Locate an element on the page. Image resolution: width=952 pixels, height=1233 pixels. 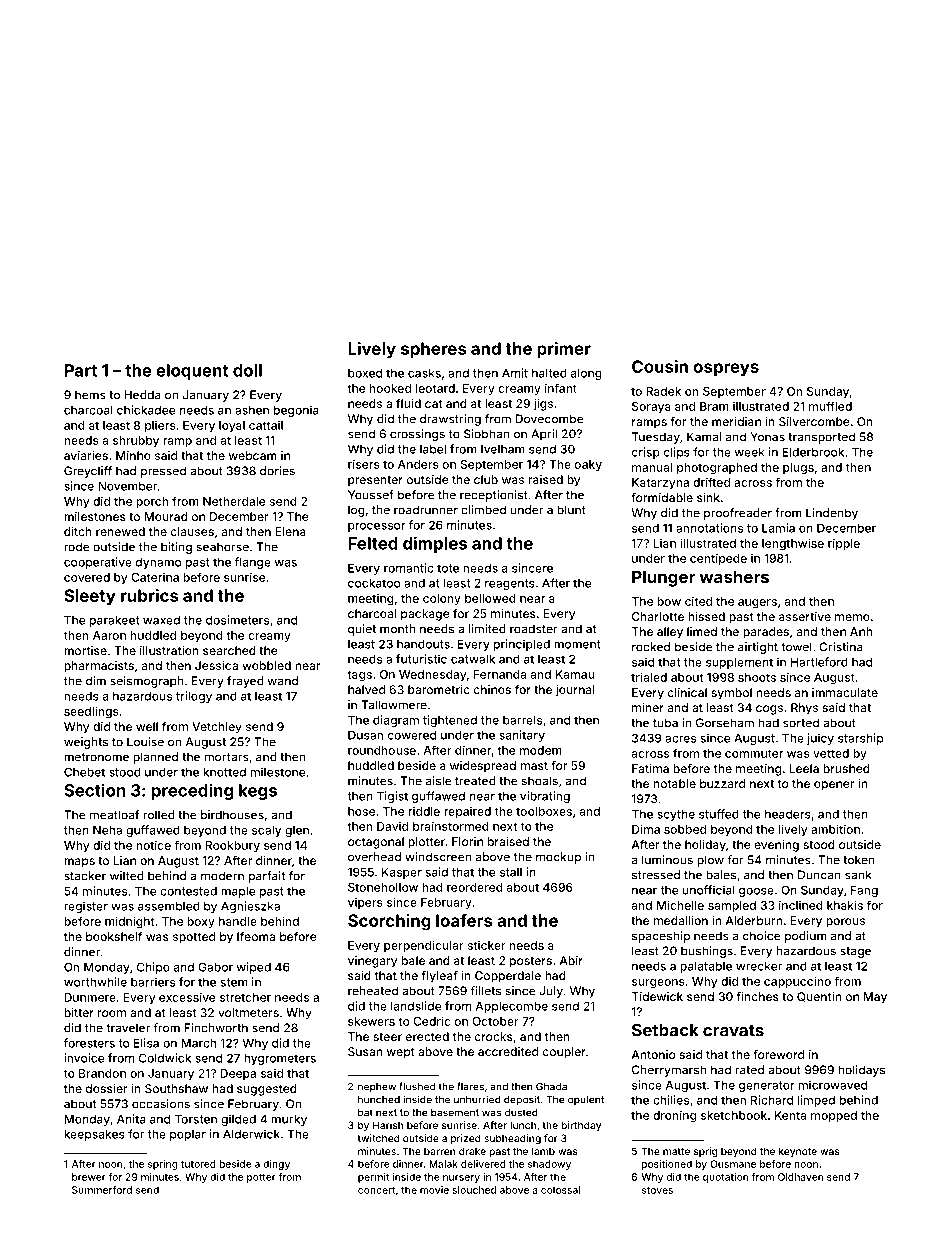
hissed is located at coordinates (706, 616).
